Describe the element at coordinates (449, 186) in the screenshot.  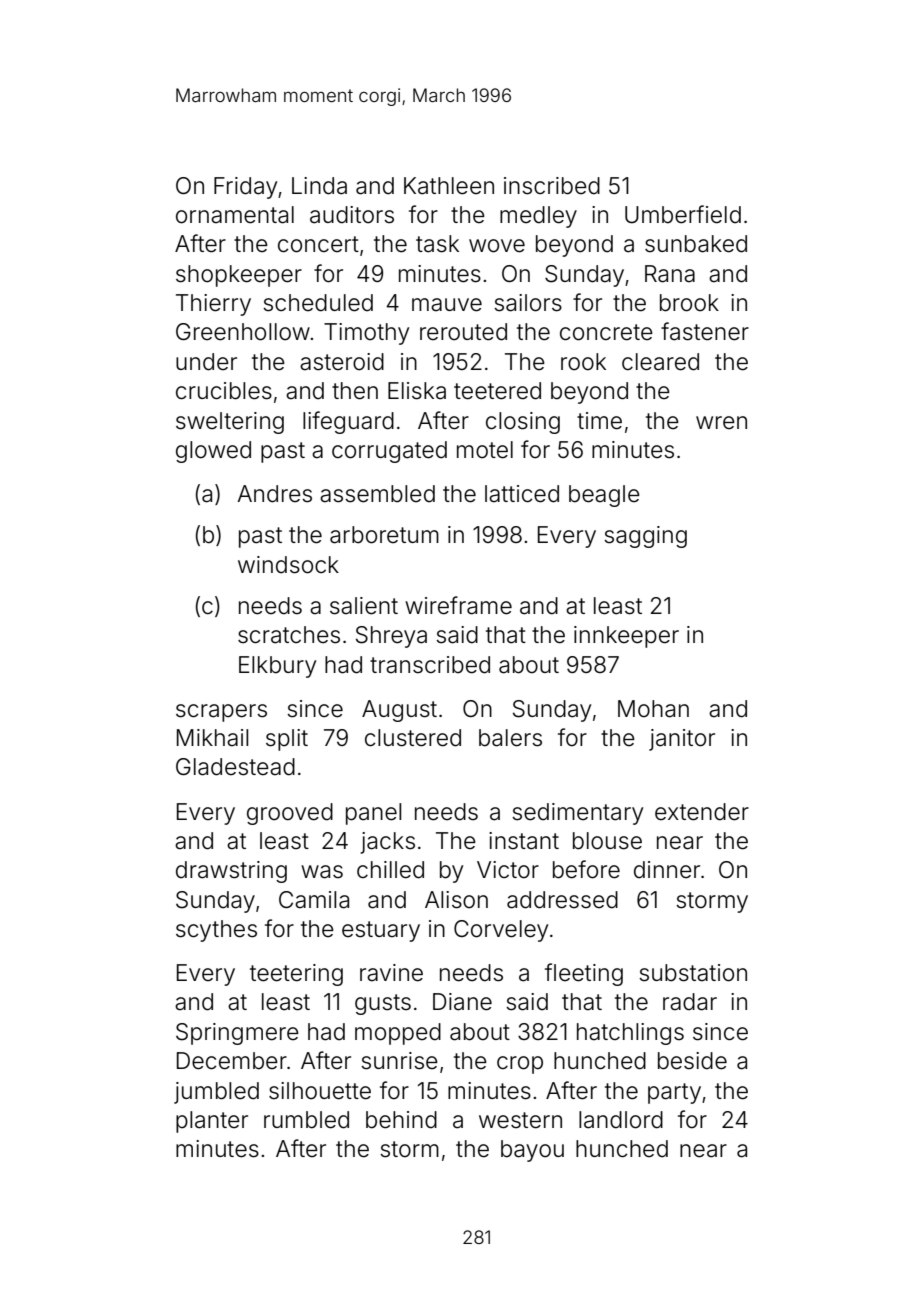
I see `Kathleen` at that location.
